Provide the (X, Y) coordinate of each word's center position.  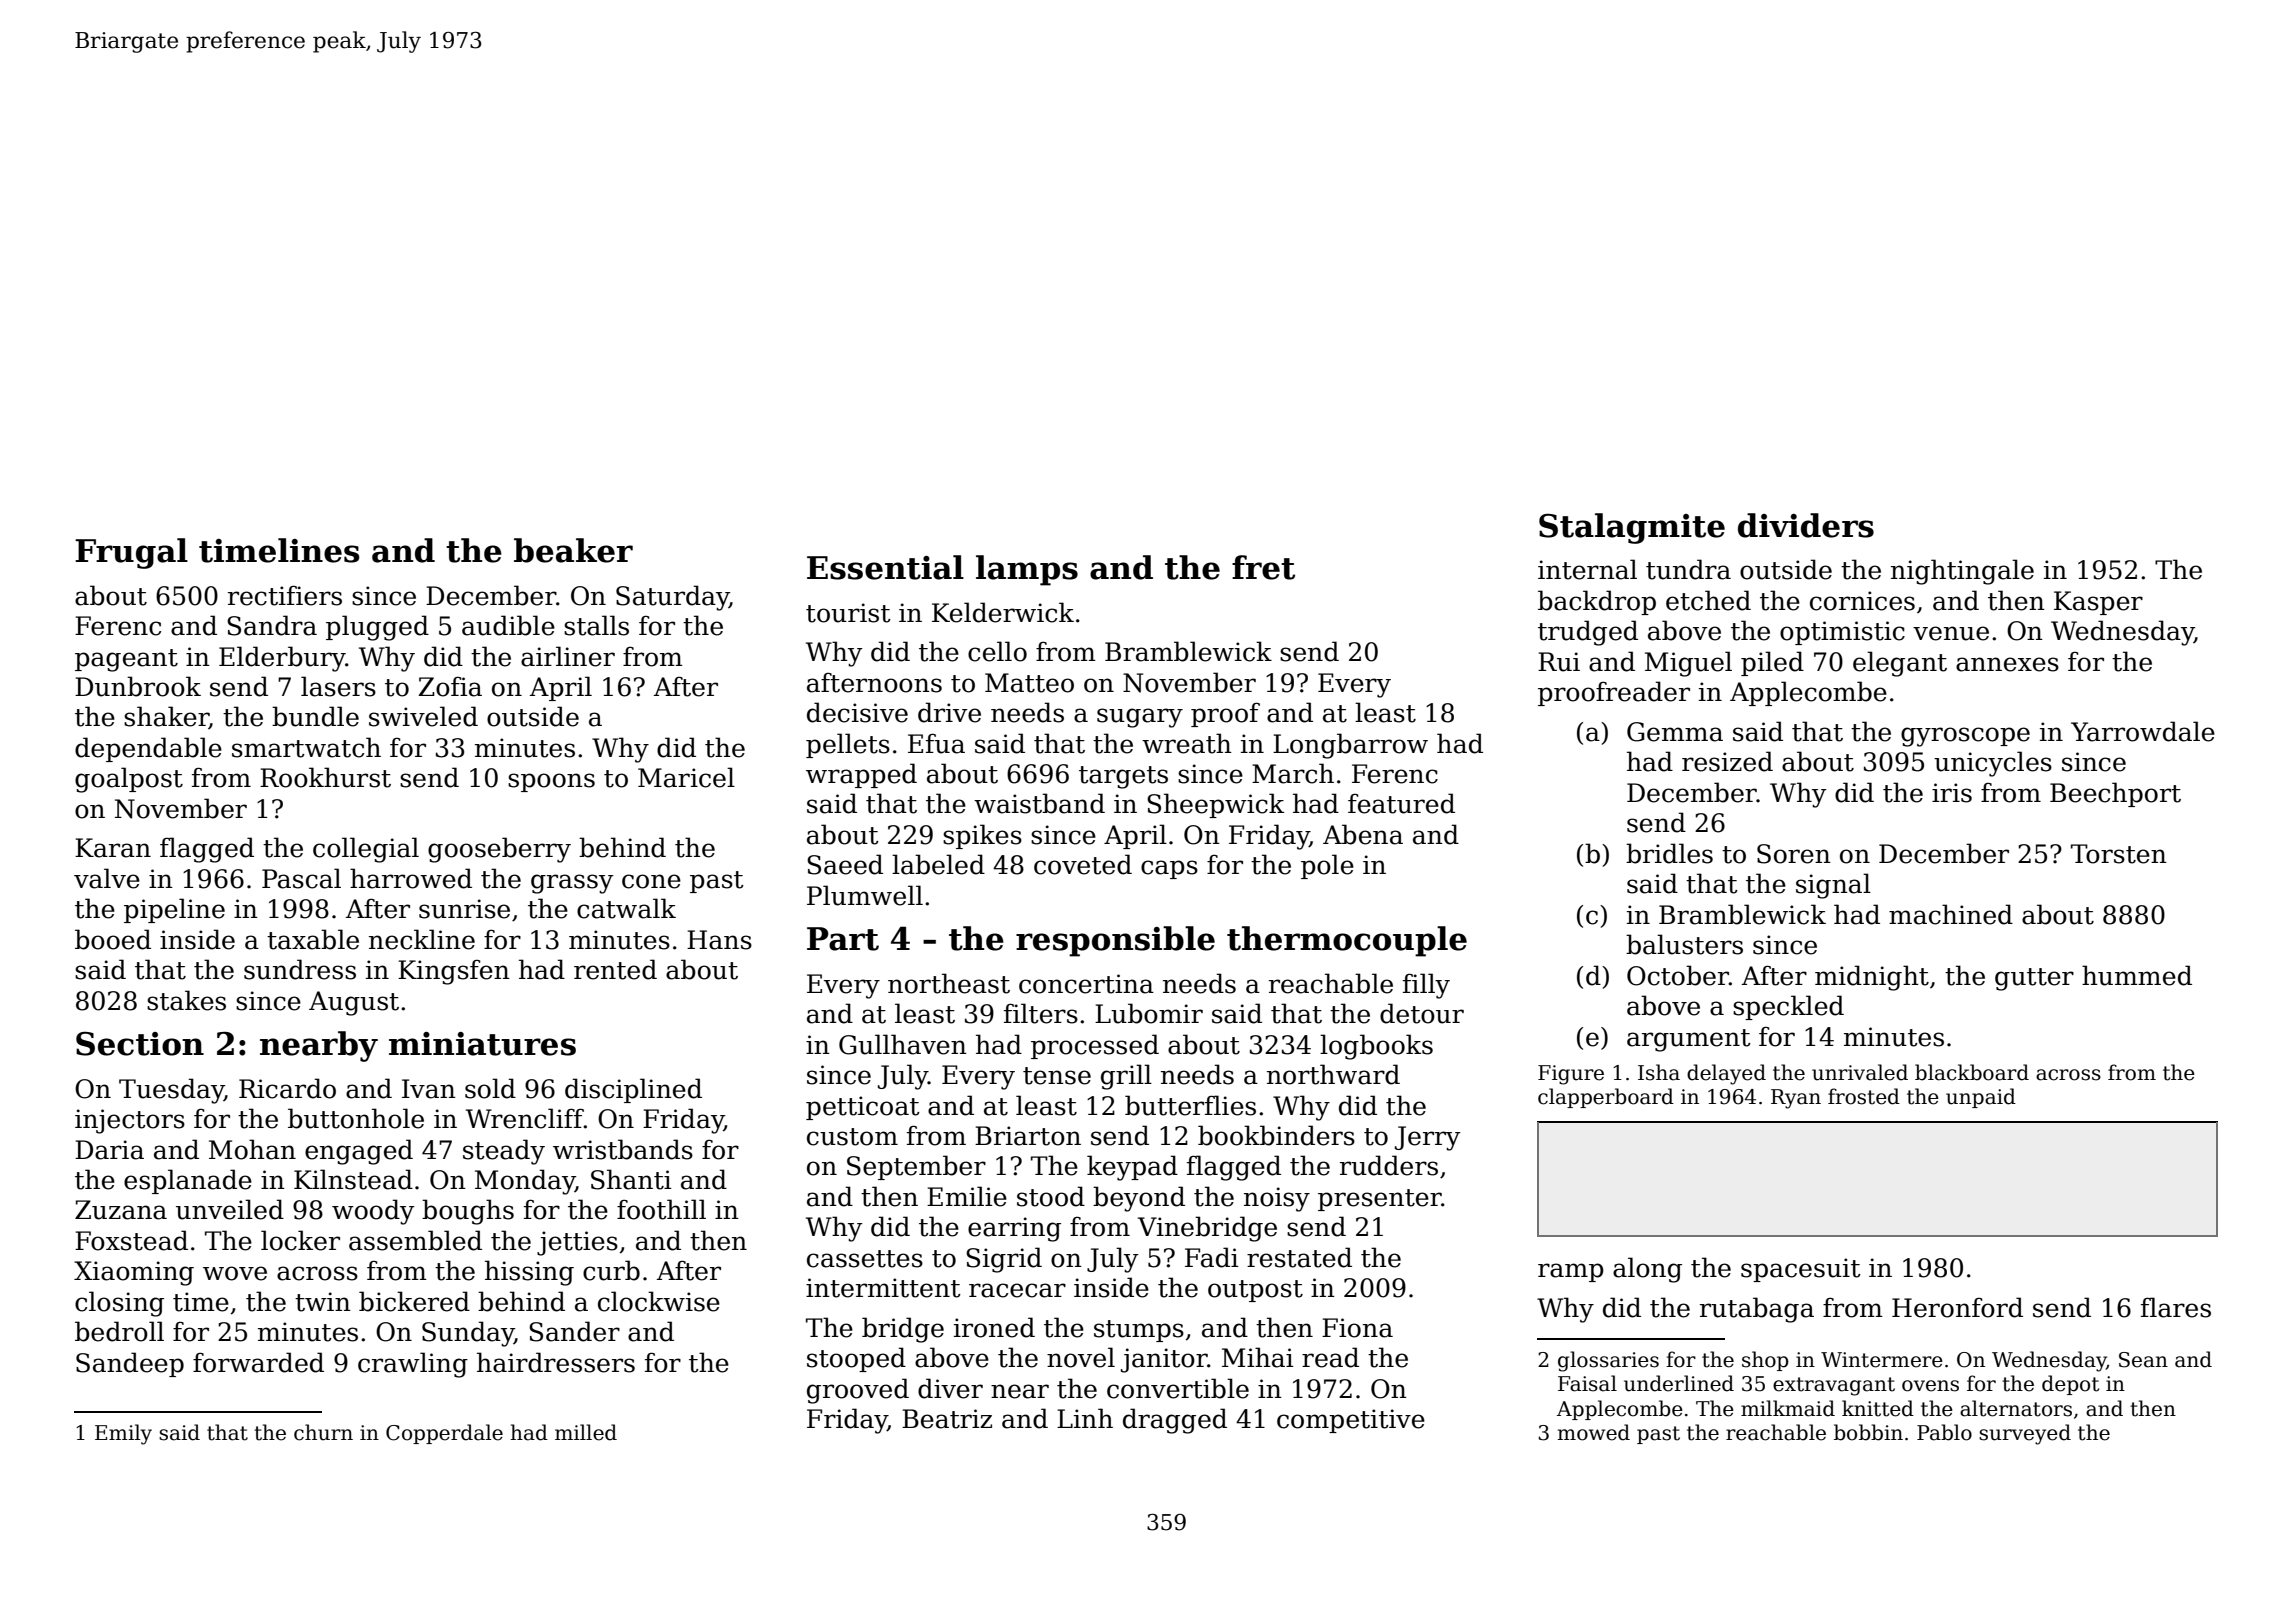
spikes (982, 836)
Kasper (2098, 603)
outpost (1255, 1291)
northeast (949, 983)
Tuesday (171, 1091)
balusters (1684, 944)
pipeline (174, 910)
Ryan (1796, 1099)
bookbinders (1276, 1135)
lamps (1027, 570)
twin (323, 1302)
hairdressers (556, 1362)
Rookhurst (325, 777)
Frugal (131, 553)
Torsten (2119, 854)
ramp (1571, 1272)
